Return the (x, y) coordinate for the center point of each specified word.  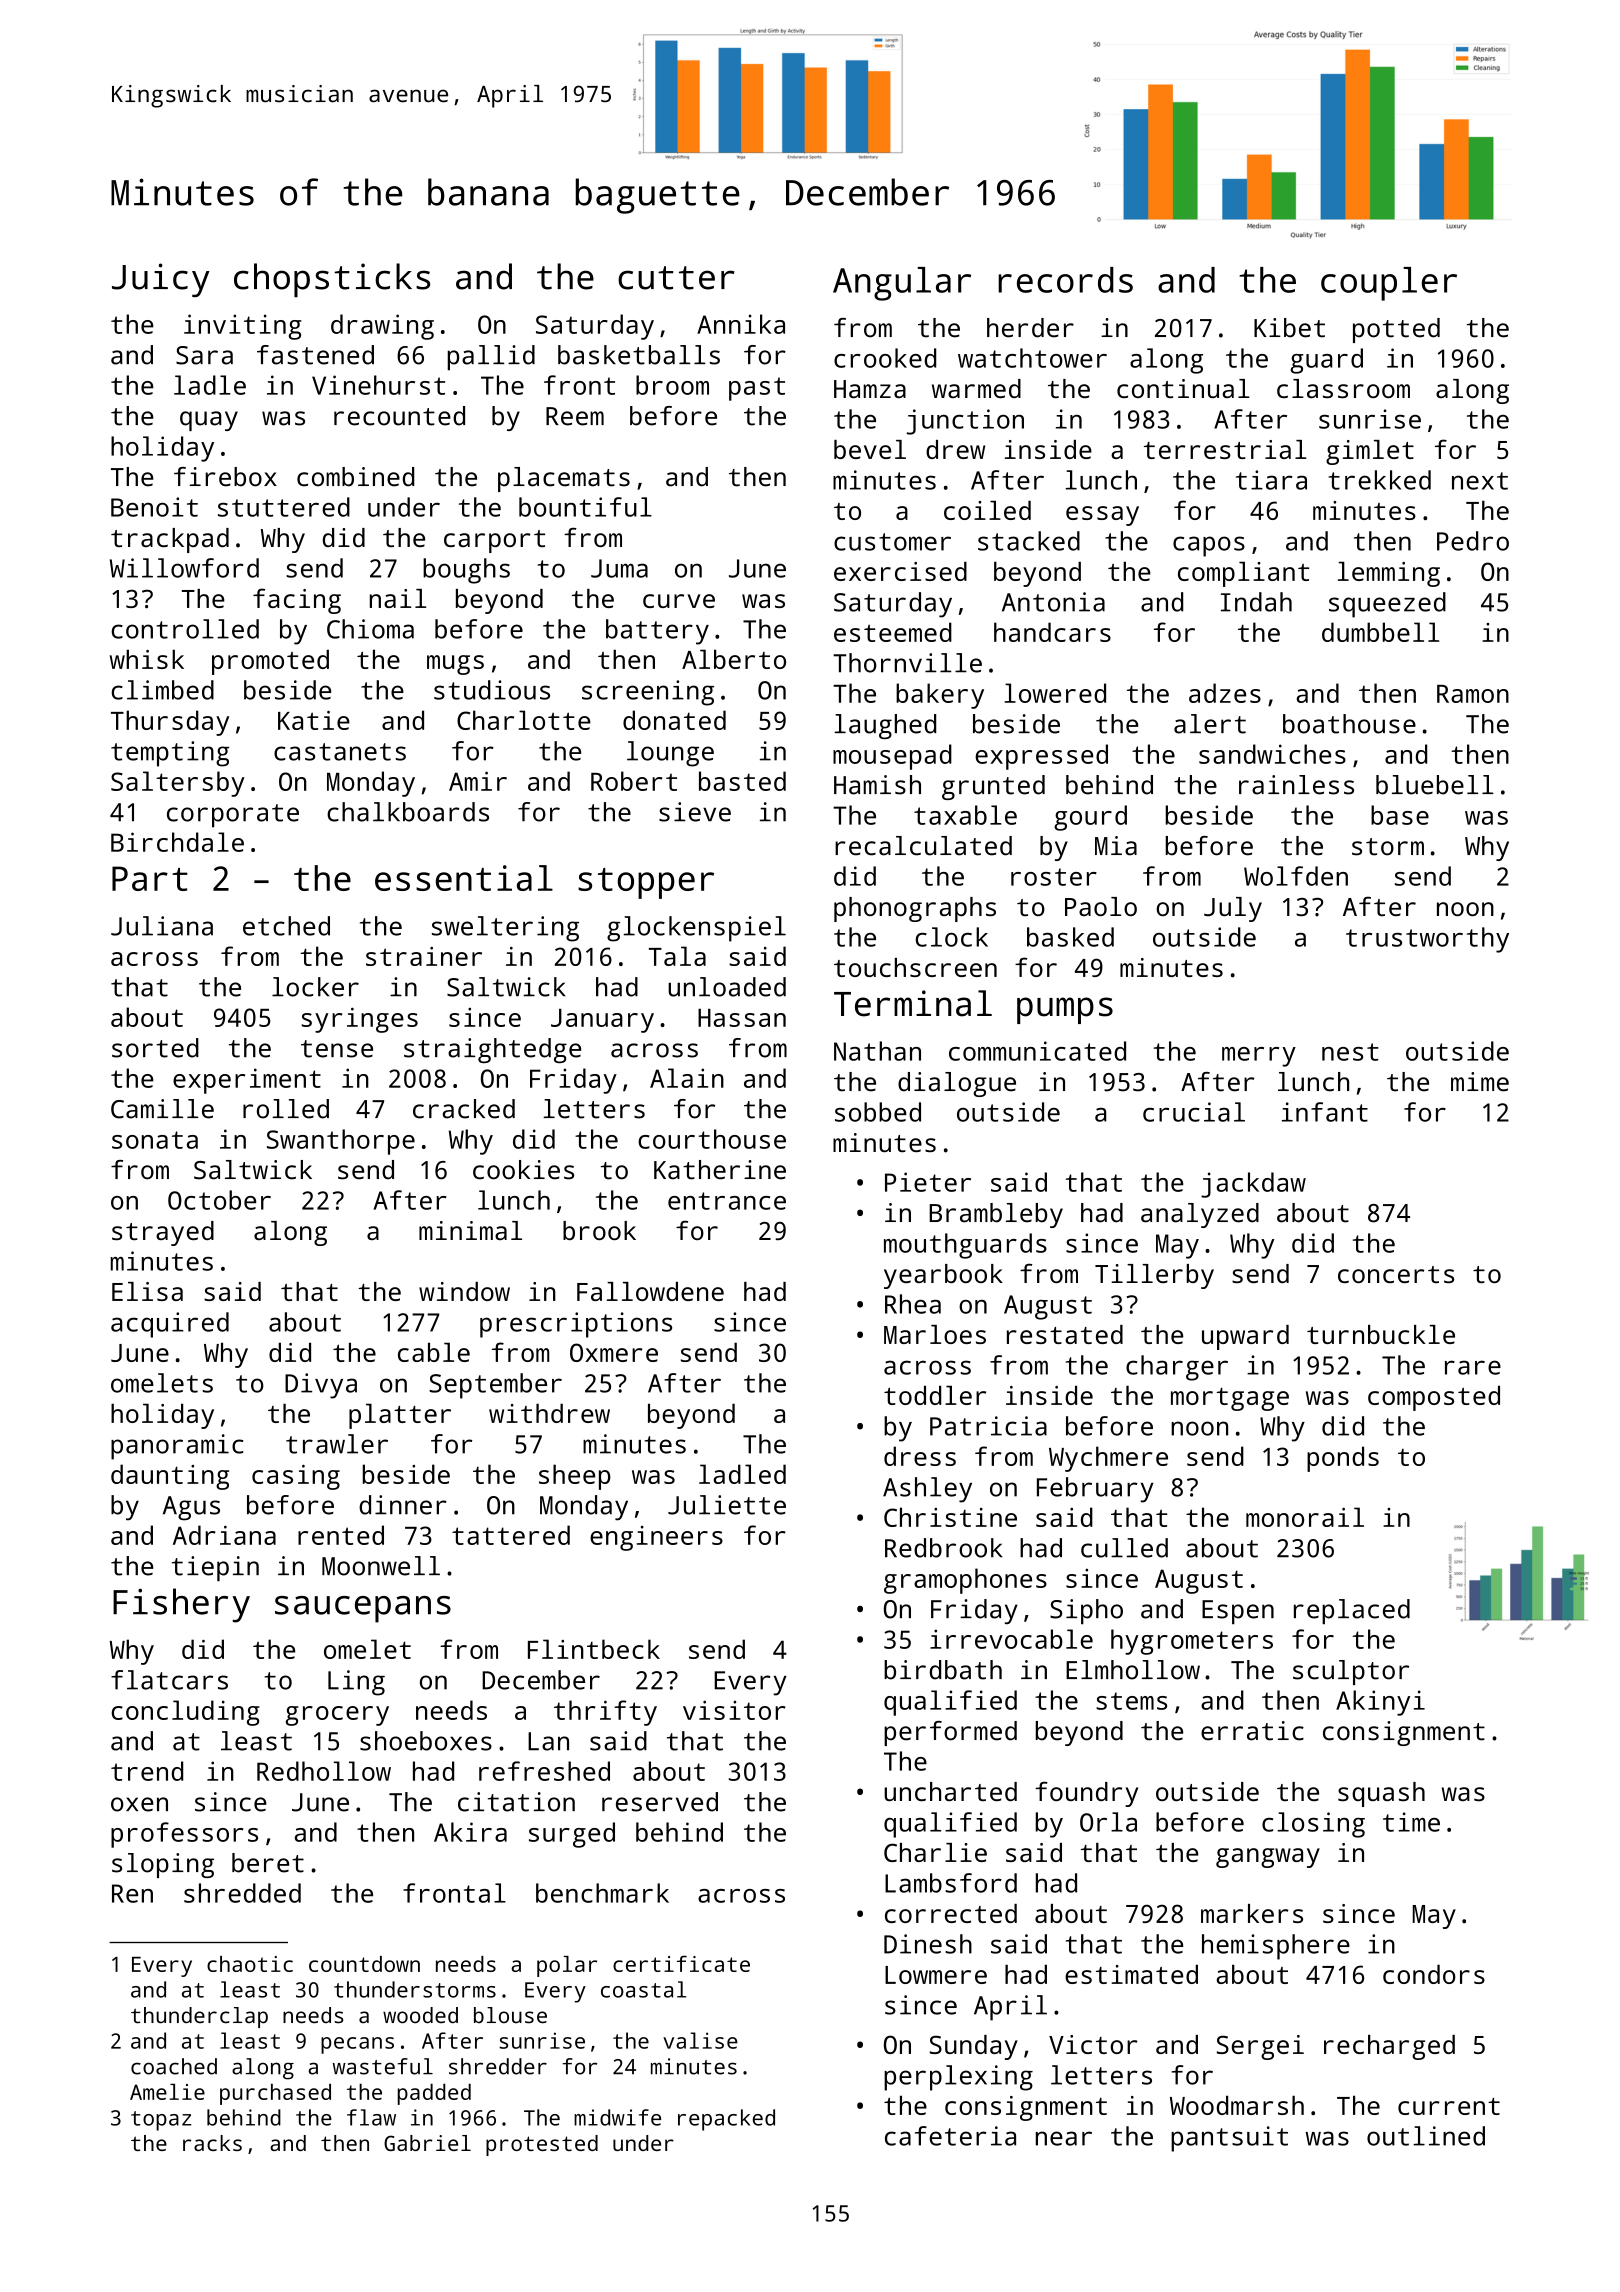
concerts (1396, 1274)
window (464, 1291)
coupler (1389, 284)
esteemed (893, 632)
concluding (186, 1713)
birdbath (943, 1670)
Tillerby (1154, 1276)
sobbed (878, 1112)
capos (1209, 546)
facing (297, 601)
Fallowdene (650, 1291)
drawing (382, 327)
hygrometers (1192, 1642)
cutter (676, 278)
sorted (155, 1048)
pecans (357, 2045)
